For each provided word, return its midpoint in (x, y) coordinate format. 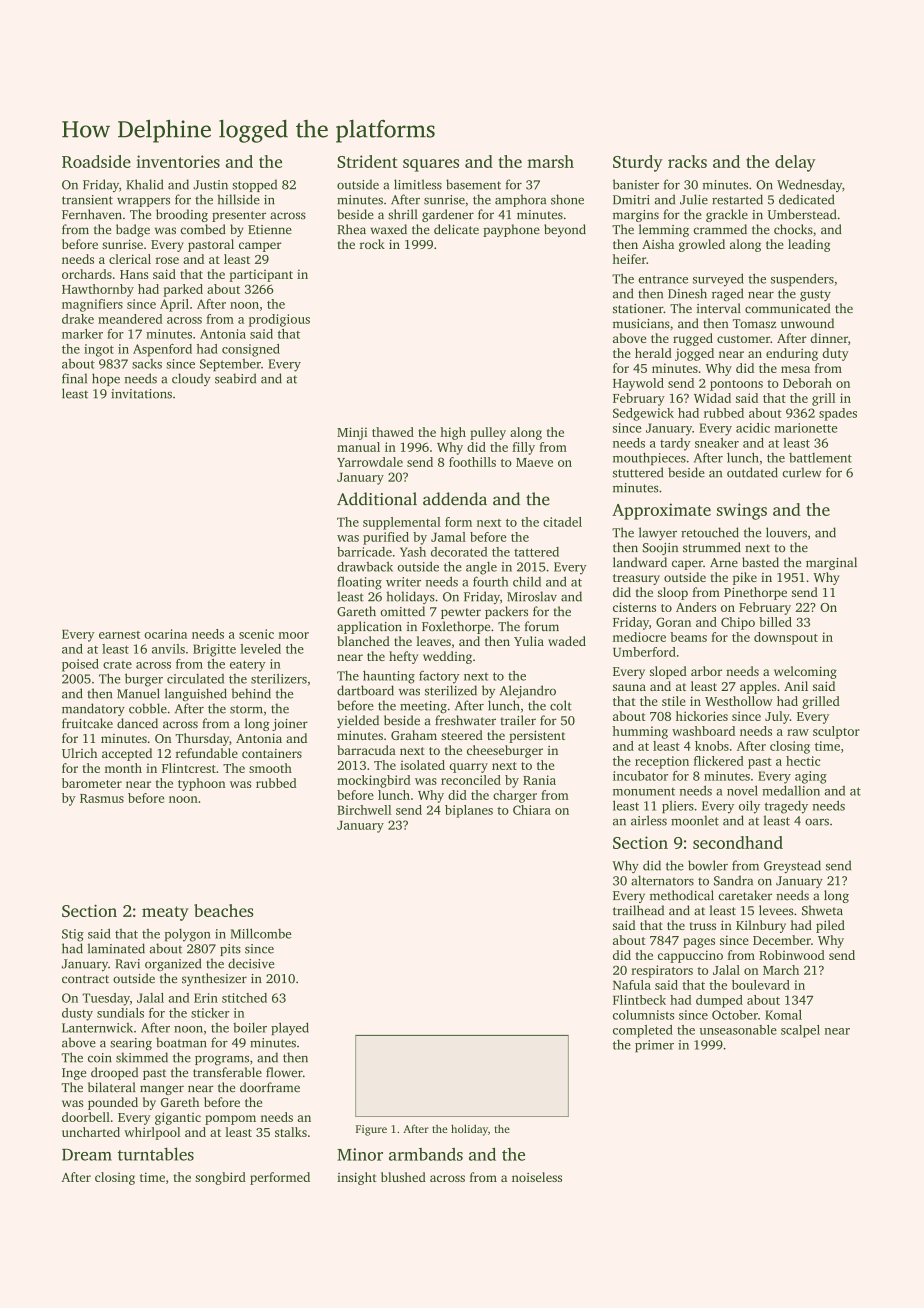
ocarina (165, 634)
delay (795, 163)
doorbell (86, 1117)
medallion (791, 790)
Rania (539, 780)
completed (643, 1031)
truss (703, 926)
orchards (87, 274)
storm (246, 709)
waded (567, 641)
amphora (520, 200)
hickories (702, 716)
